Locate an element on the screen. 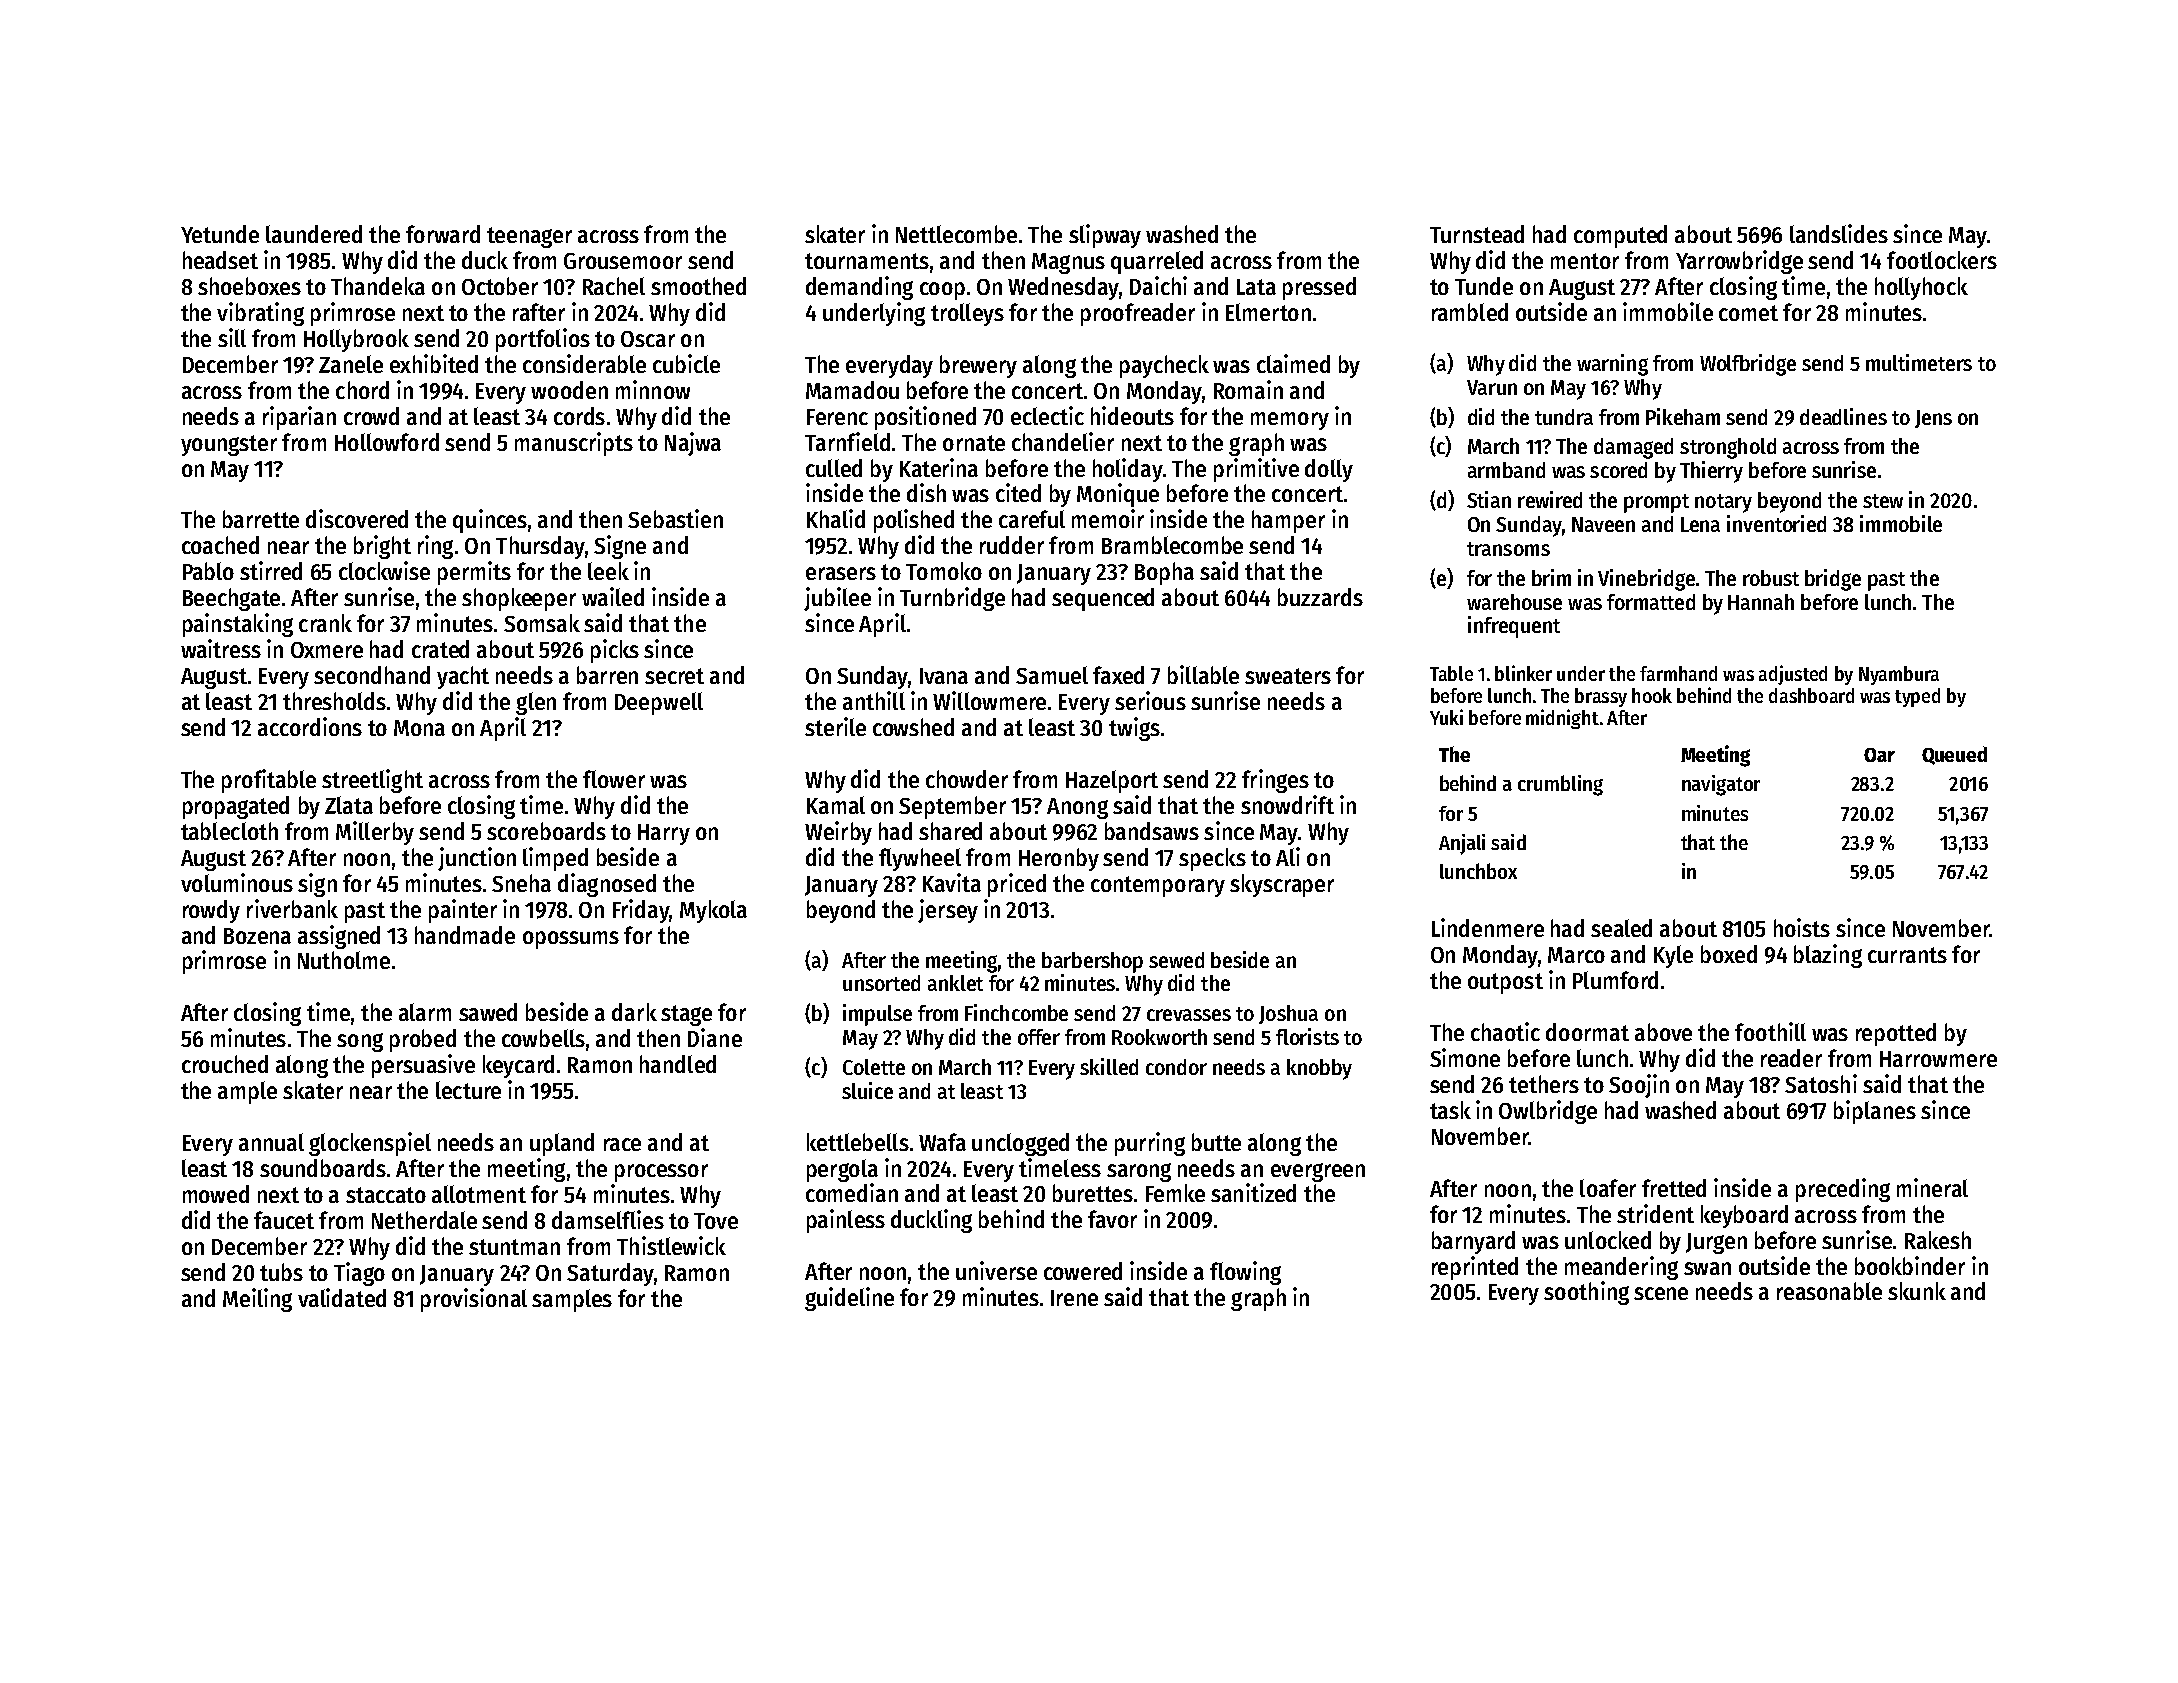 The image size is (2178, 1683). Queued is located at coordinates (1954, 755).
